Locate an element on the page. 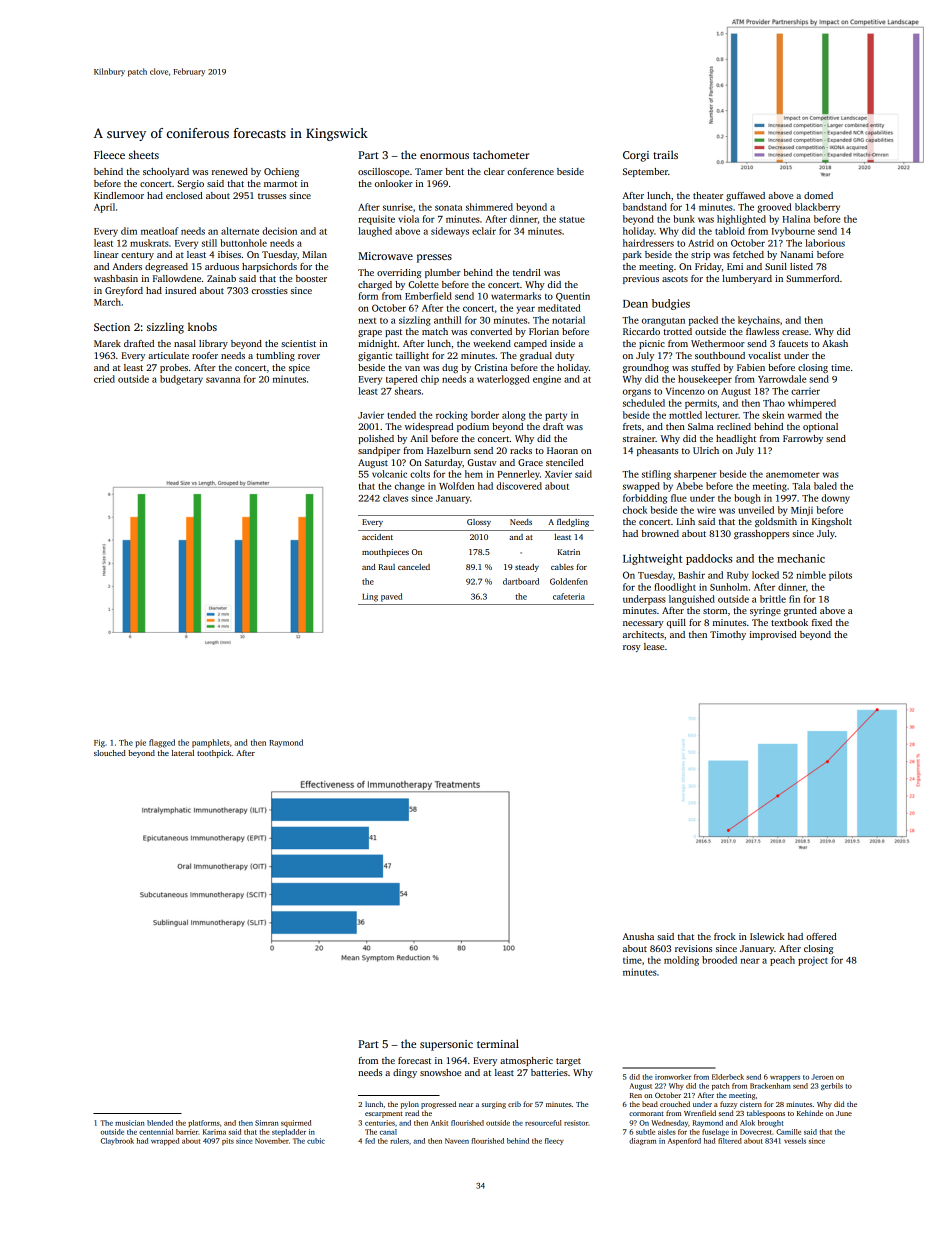 The height and width of the page is (1233, 952). decision is located at coordinates (279, 231).
